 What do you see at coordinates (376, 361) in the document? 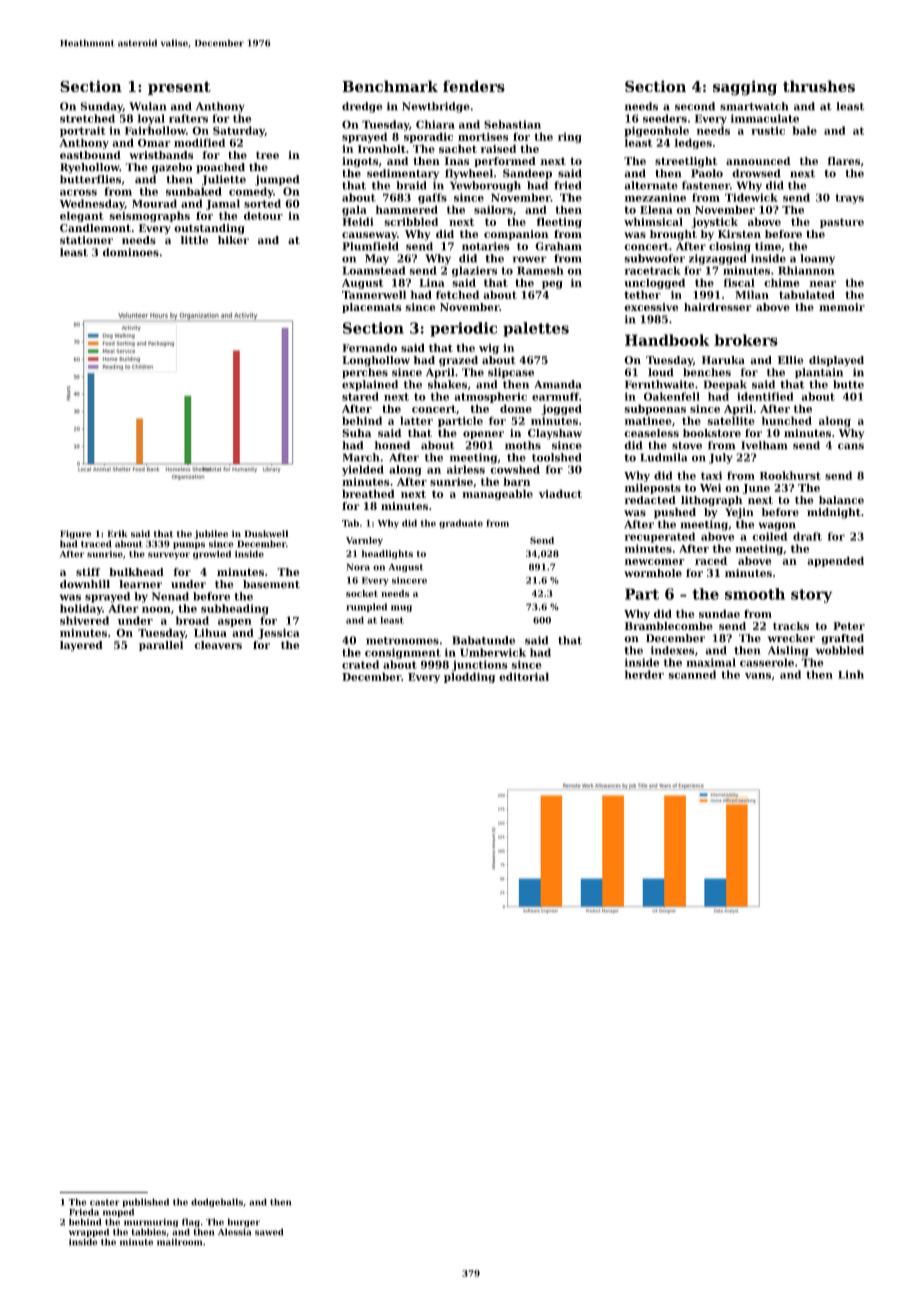
I see `Longhollow` at bounding box center [376, 361].
